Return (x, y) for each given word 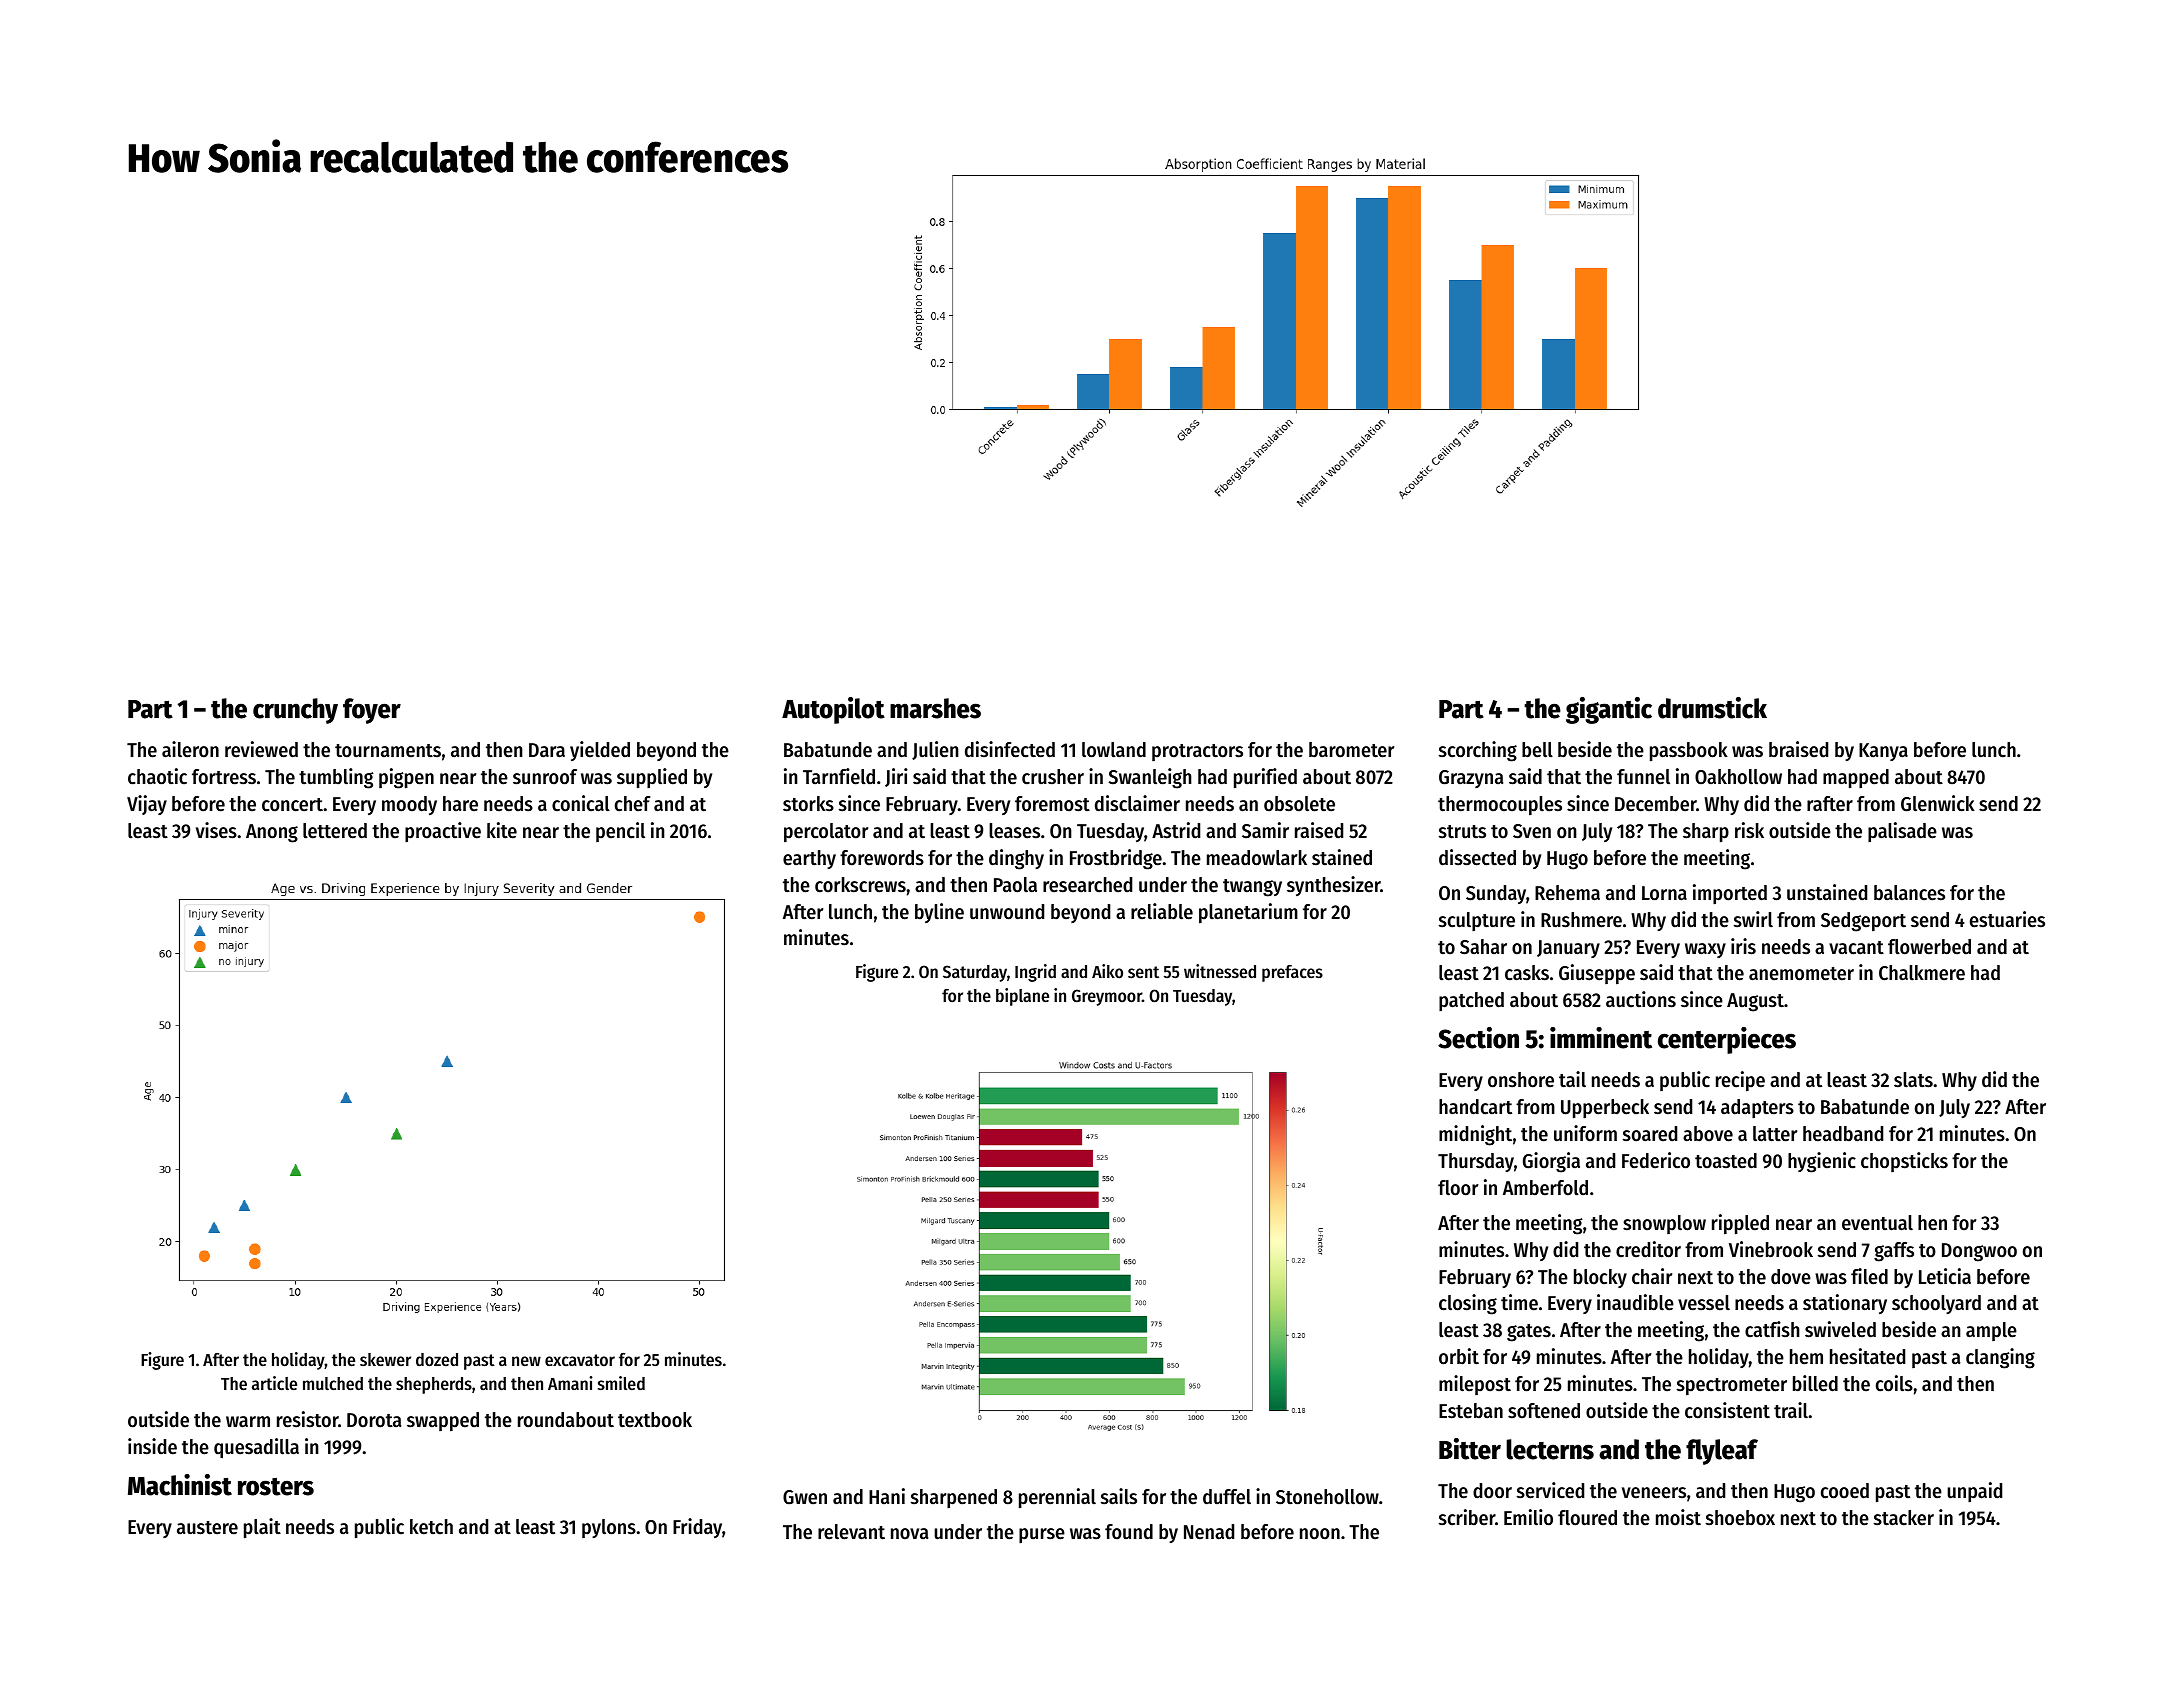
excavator (580, 1360)
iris (1743, 946)
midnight (1475, 1135)
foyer (372, 711)
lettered (335, 831)
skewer (385, 1359)
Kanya (1883, 752)
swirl (1753, 919)
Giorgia (1551, 1162)
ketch (431, 1527)
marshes (935, 708)
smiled (621, 1383)
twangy (1252, 888)
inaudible (1635, 1302)
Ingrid (1035, 973)
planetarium (1248, 913)
